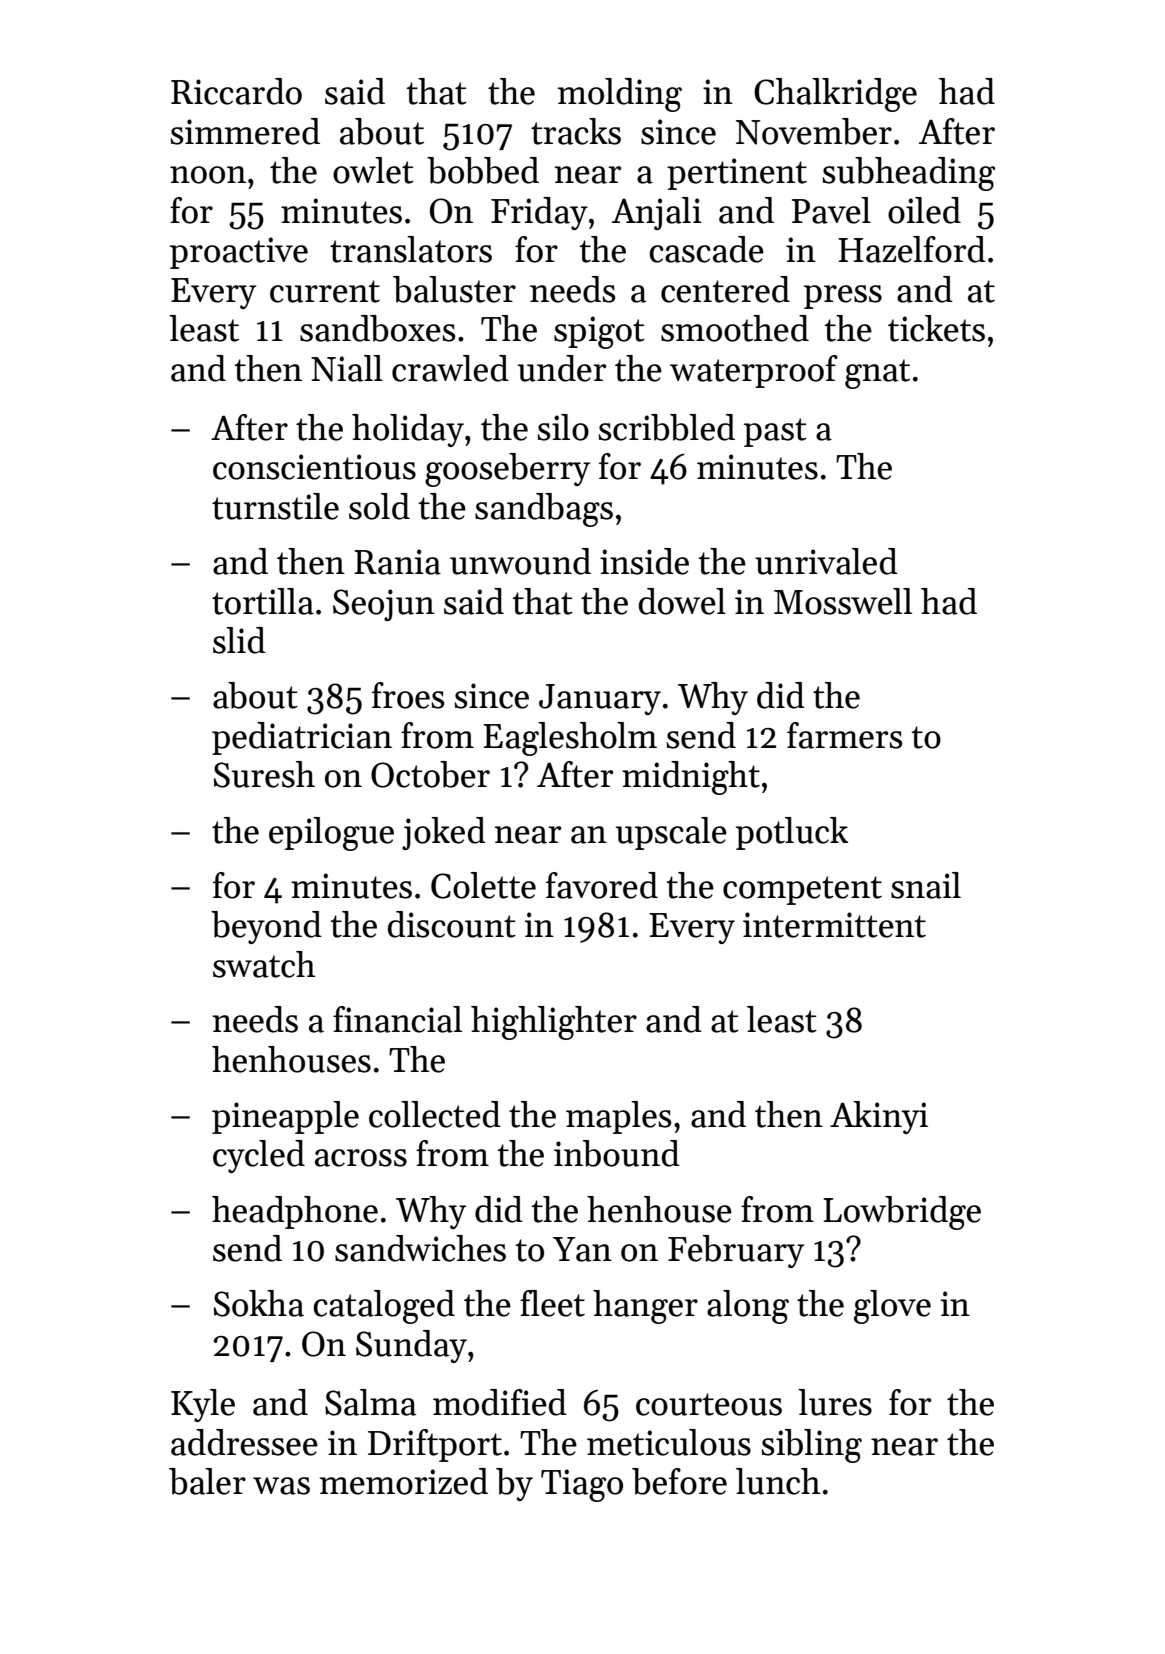 Image resolution: width=1165 pixels, height=1654 pixels. I want to click on intermittent, so click(834, 925).
